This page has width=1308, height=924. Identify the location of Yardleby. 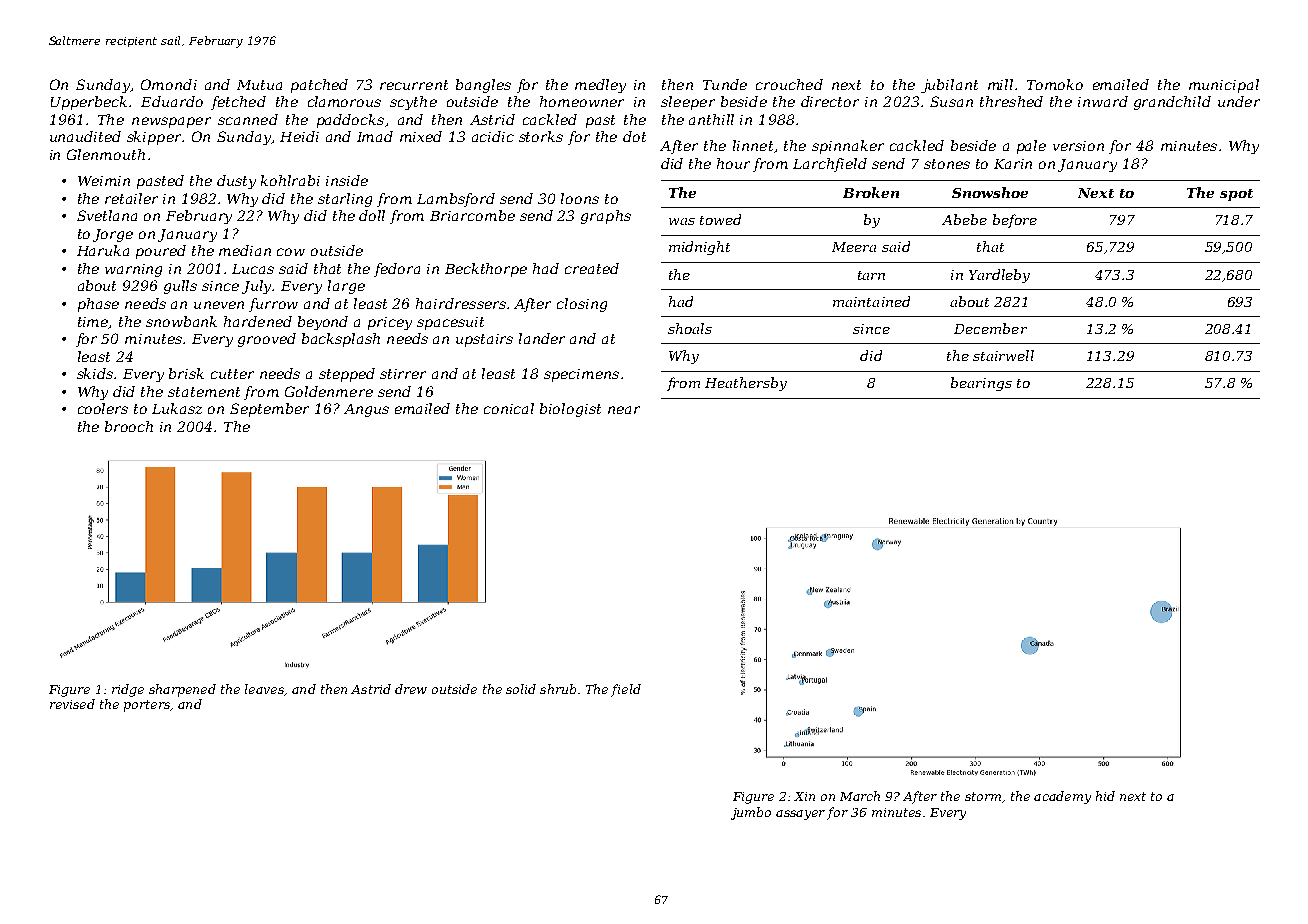
(999, 276).
